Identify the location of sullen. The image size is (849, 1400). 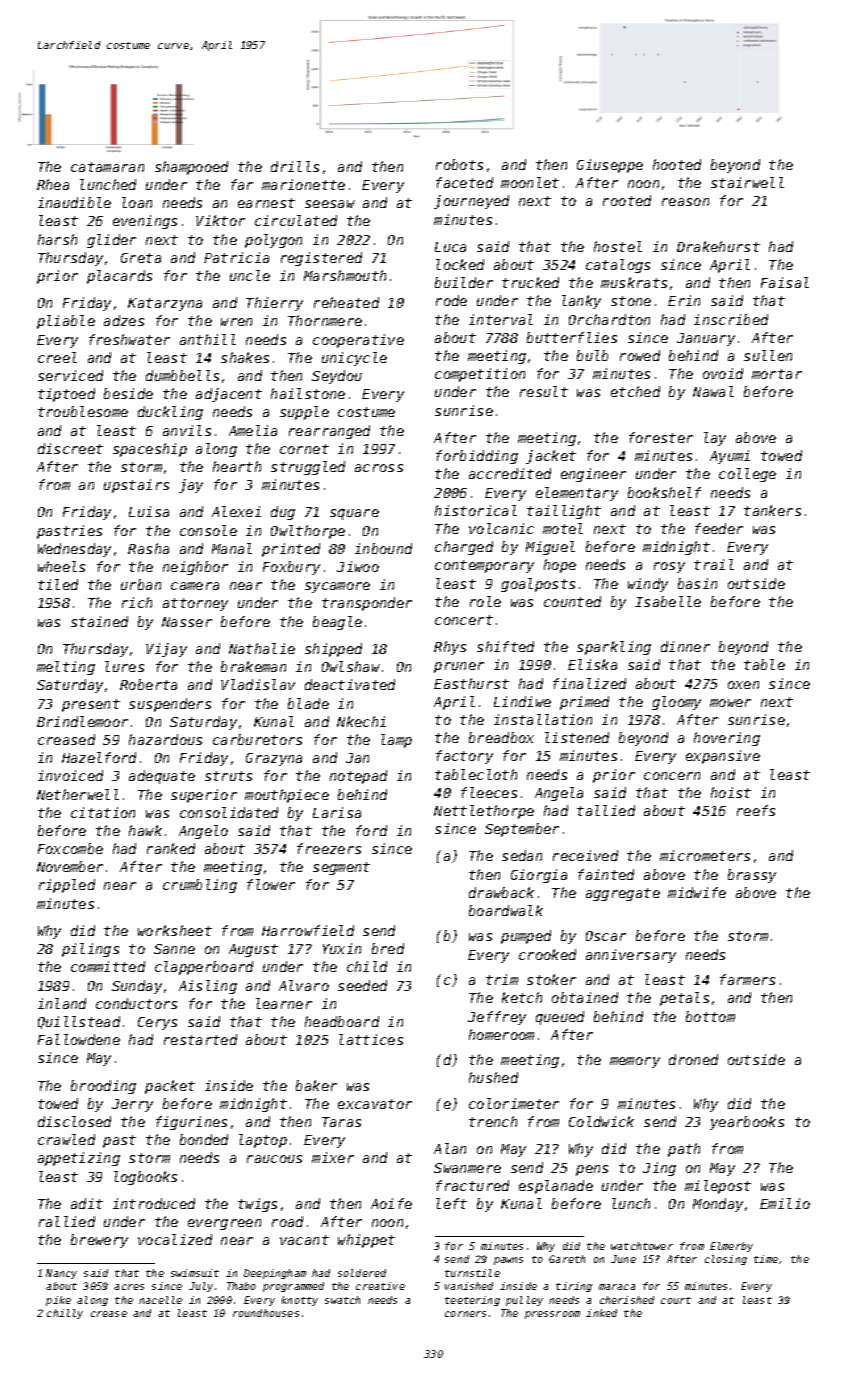
(768, 355).
